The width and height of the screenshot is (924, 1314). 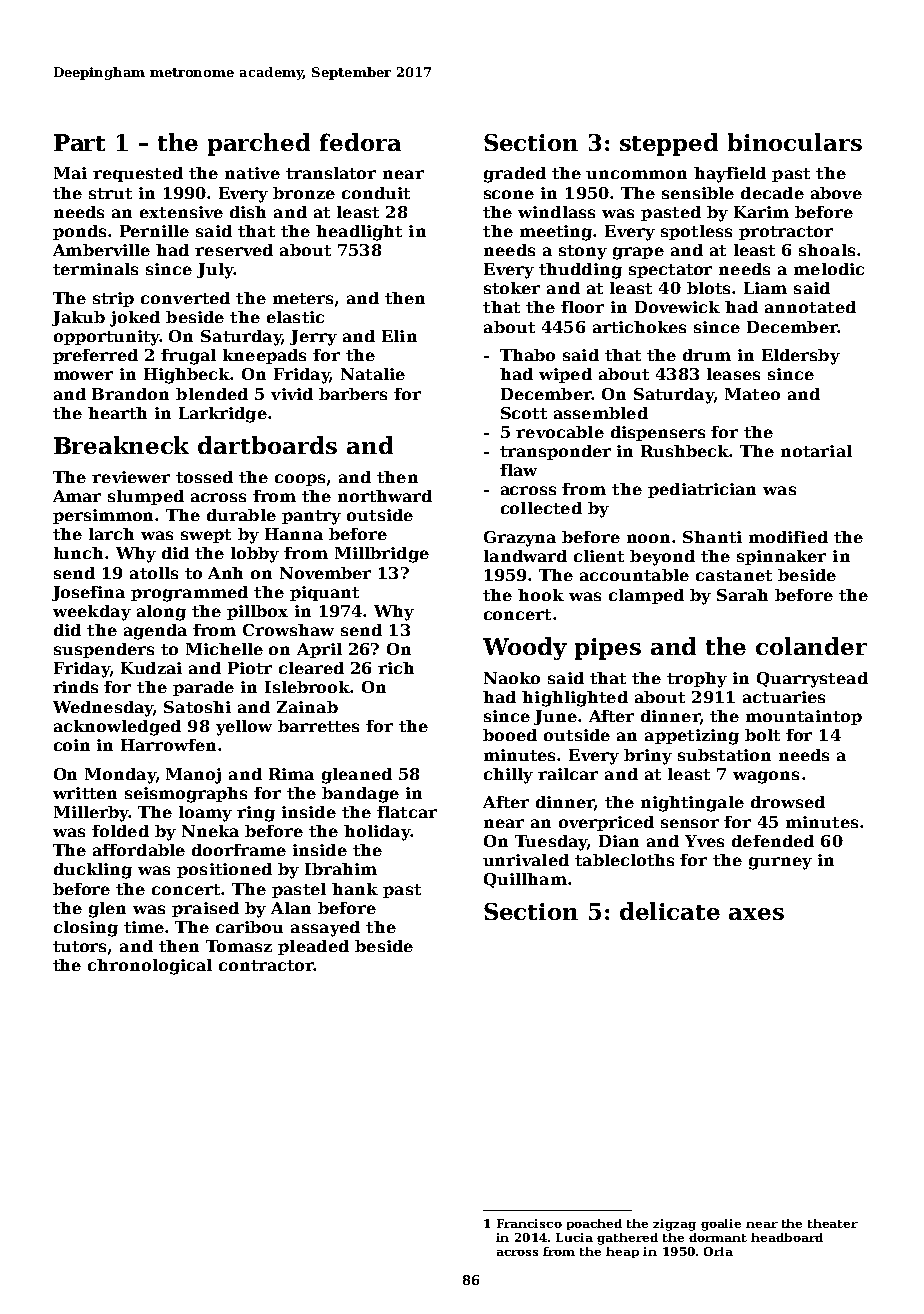 What do you see at coordinates (399, 336) in the screenshot?
I see `Elin` at bounding box center [399, 336].
